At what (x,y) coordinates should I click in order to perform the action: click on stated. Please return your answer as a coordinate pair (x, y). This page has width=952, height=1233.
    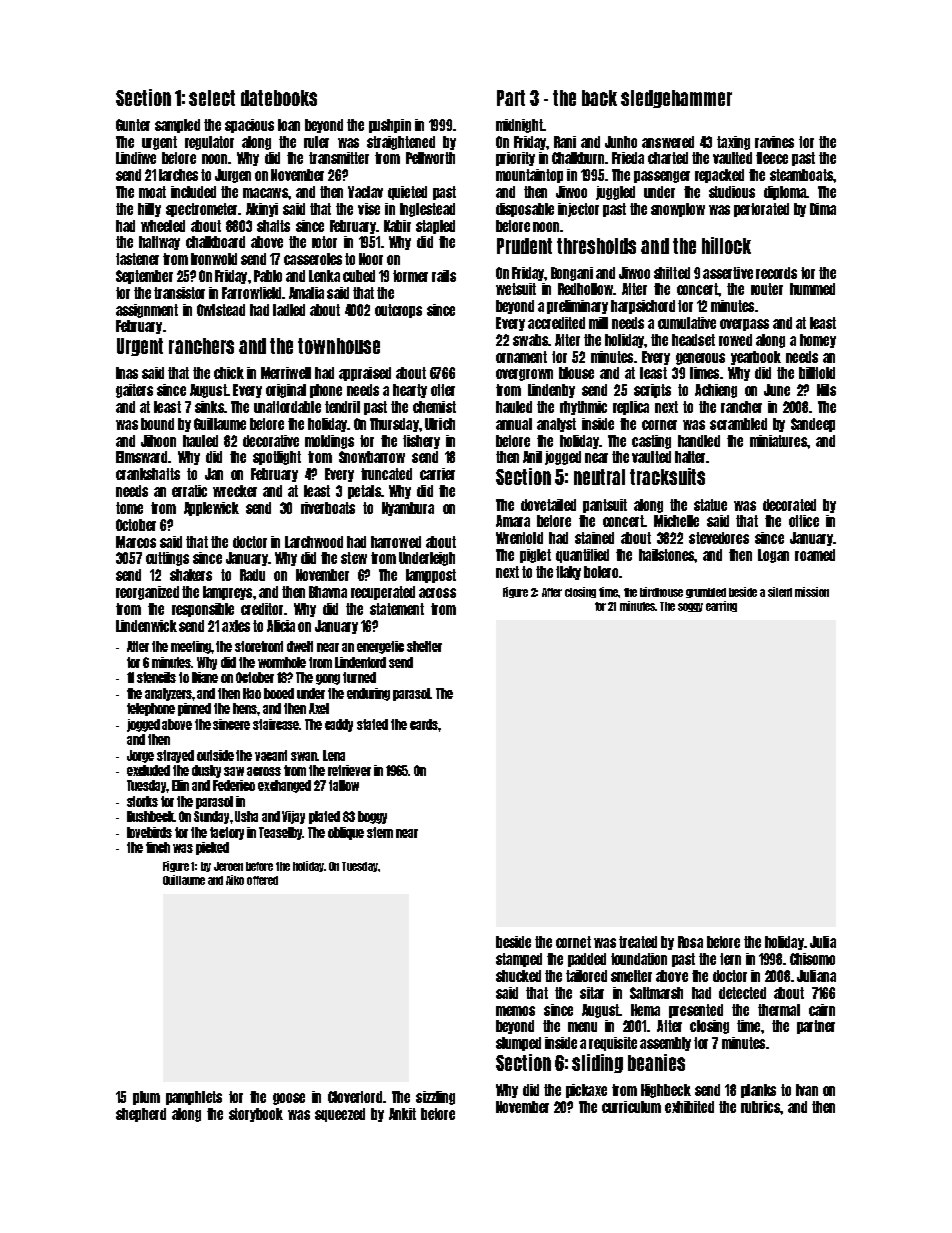
    Looking at the image, I should click on (372, 724).
